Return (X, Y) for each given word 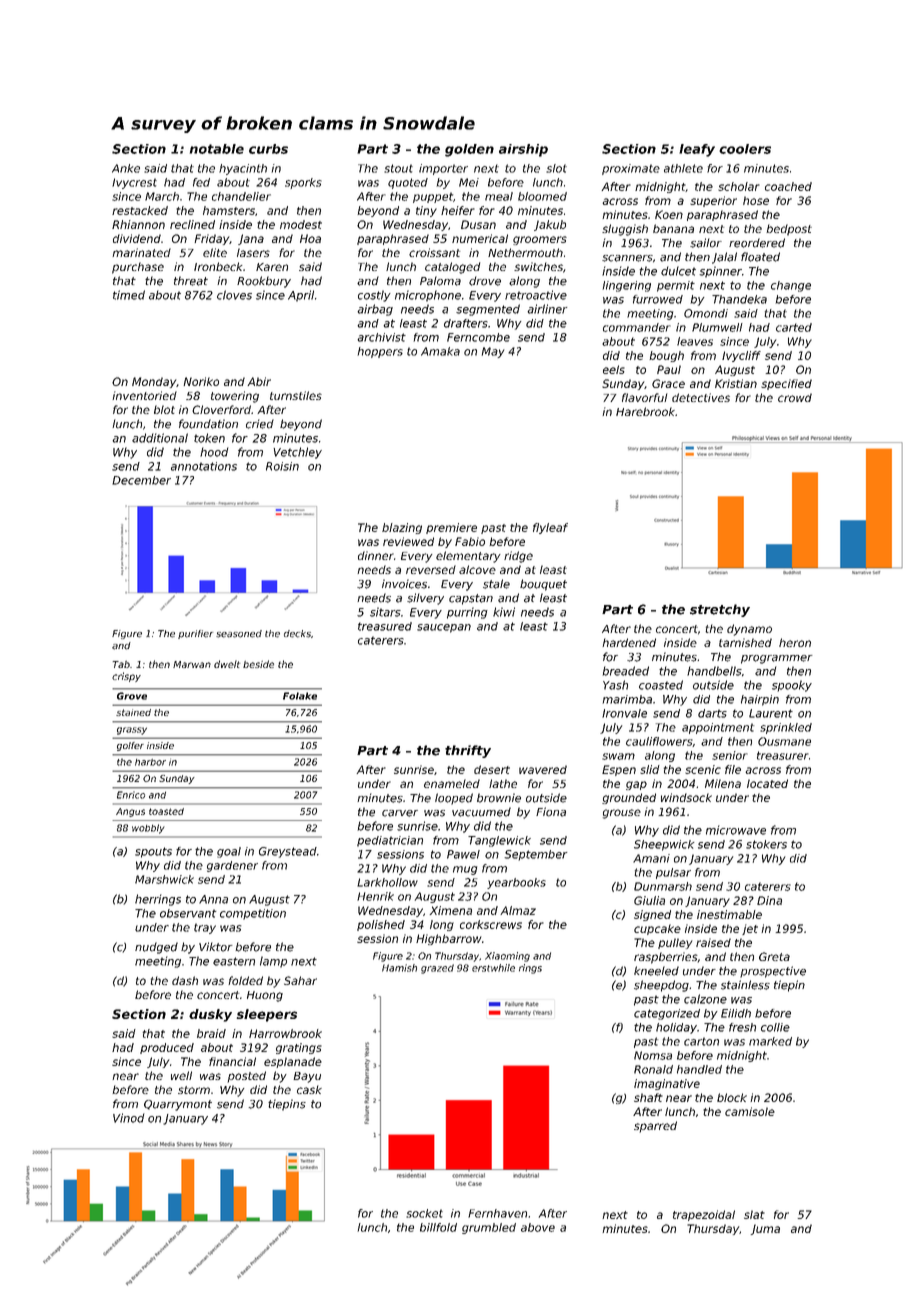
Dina (769, 900)
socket (424, 1213)
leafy (697, 150)
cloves (234, 295)
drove (485, 281)
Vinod (129, 1118)
